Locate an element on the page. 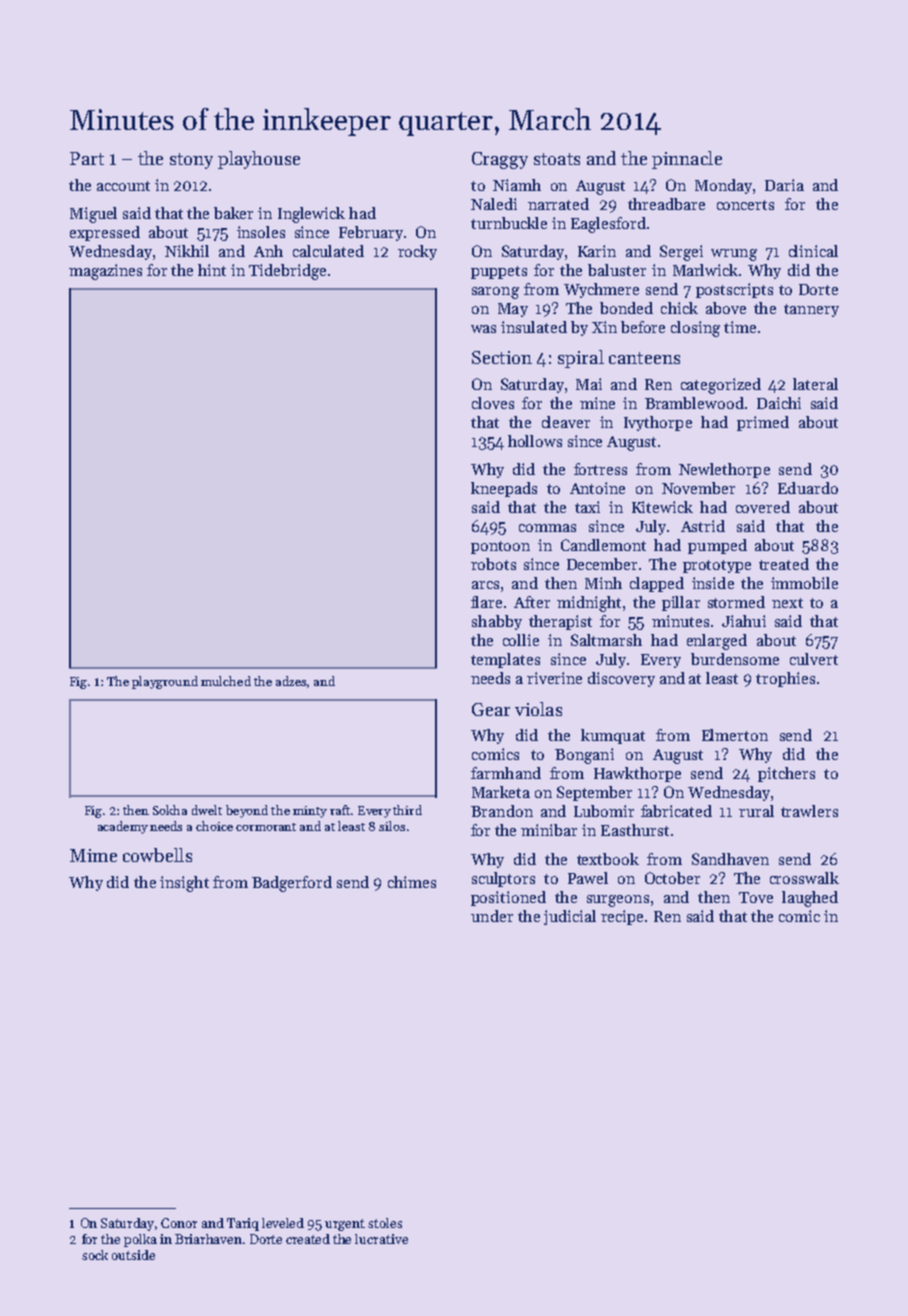 This image has height=1316, width=908. lucrative is located at coordinates (381, 1239).
